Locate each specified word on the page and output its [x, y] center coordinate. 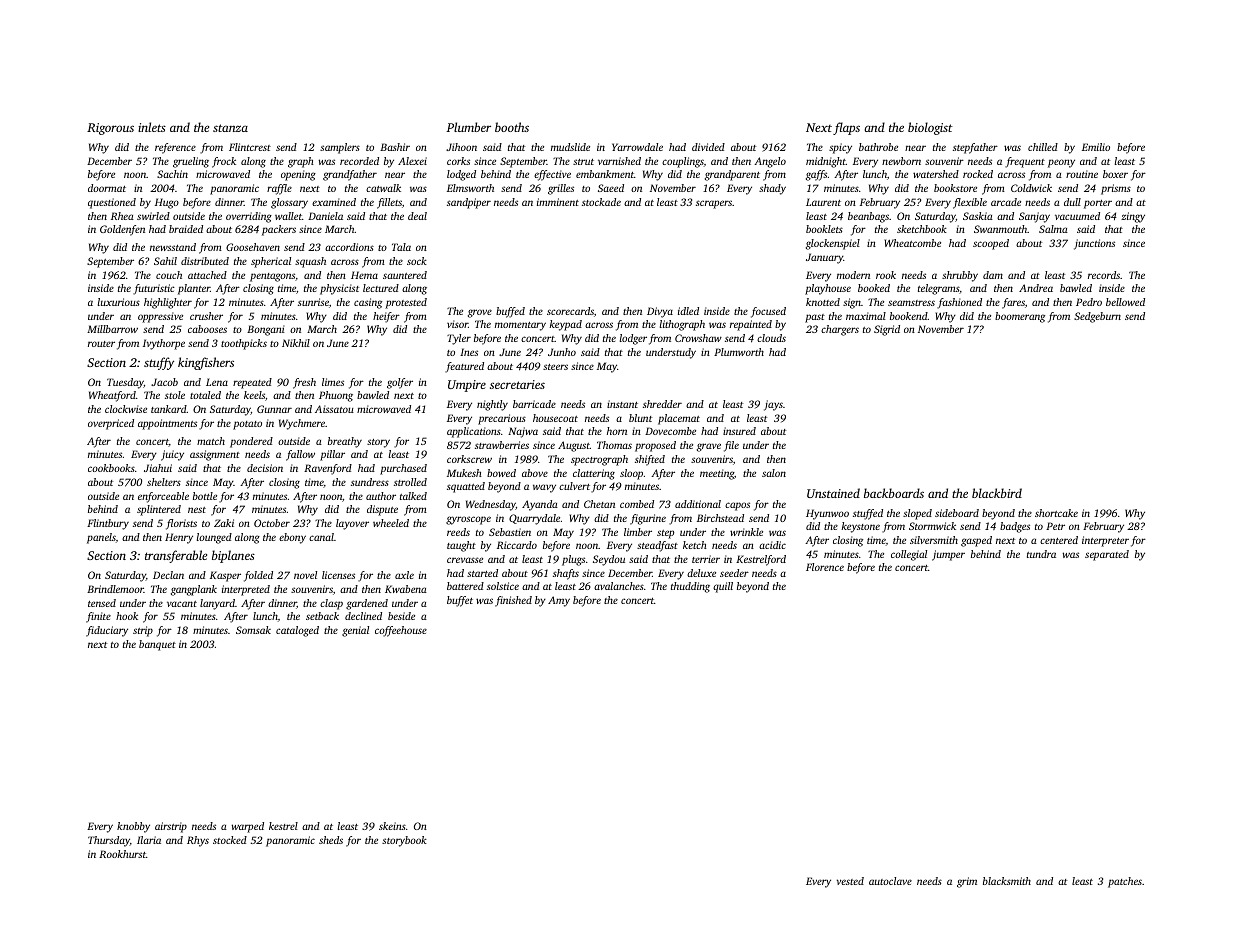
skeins [392, 826]
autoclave [890, 881]
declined [363, 616]
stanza [230, 128]
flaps [846, 128]
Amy [559, 601]
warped [248, 827]
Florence [825, 567]
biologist [930, 128]
